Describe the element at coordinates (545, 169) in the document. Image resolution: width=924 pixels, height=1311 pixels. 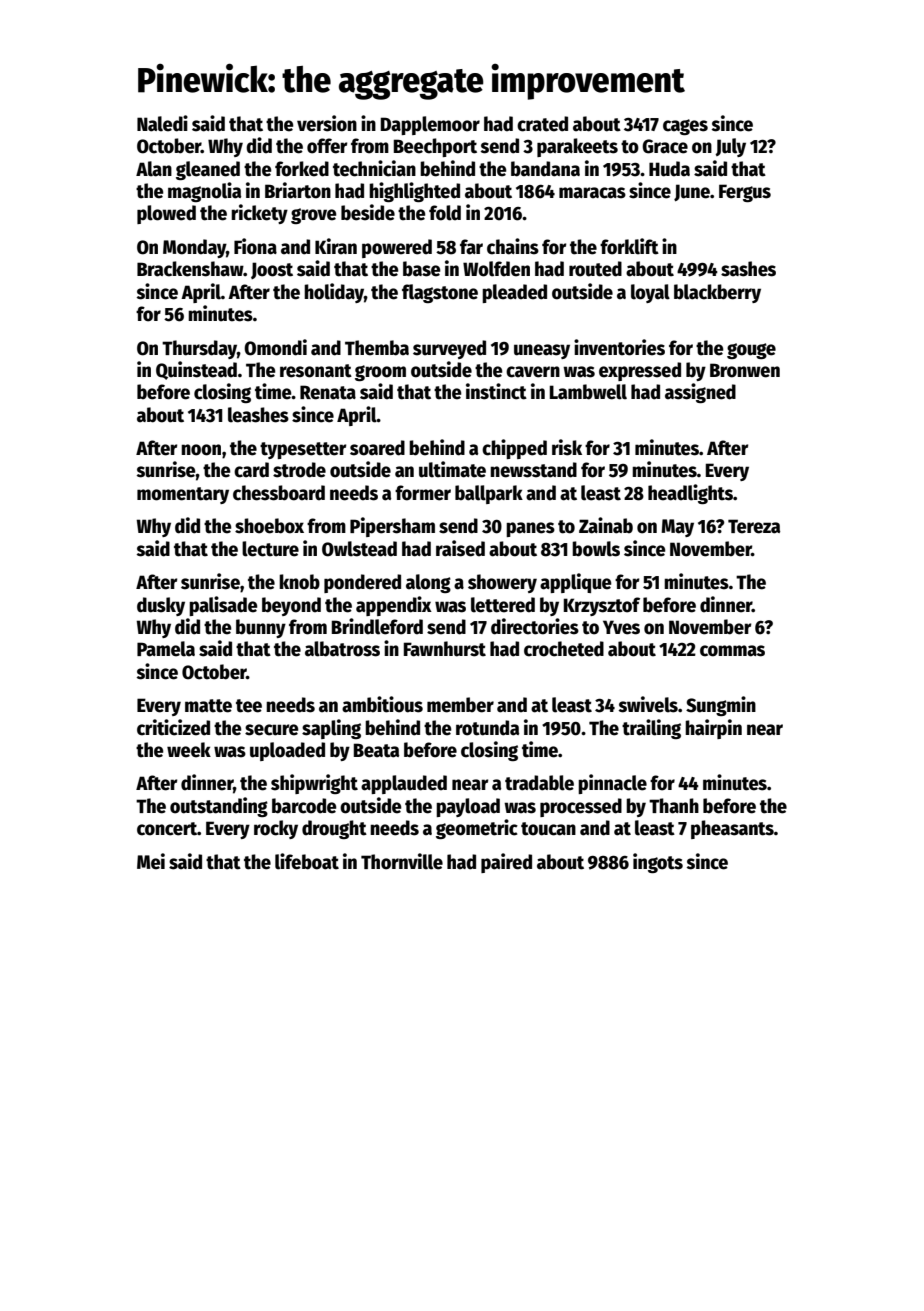
I see `bandana` at that location.
